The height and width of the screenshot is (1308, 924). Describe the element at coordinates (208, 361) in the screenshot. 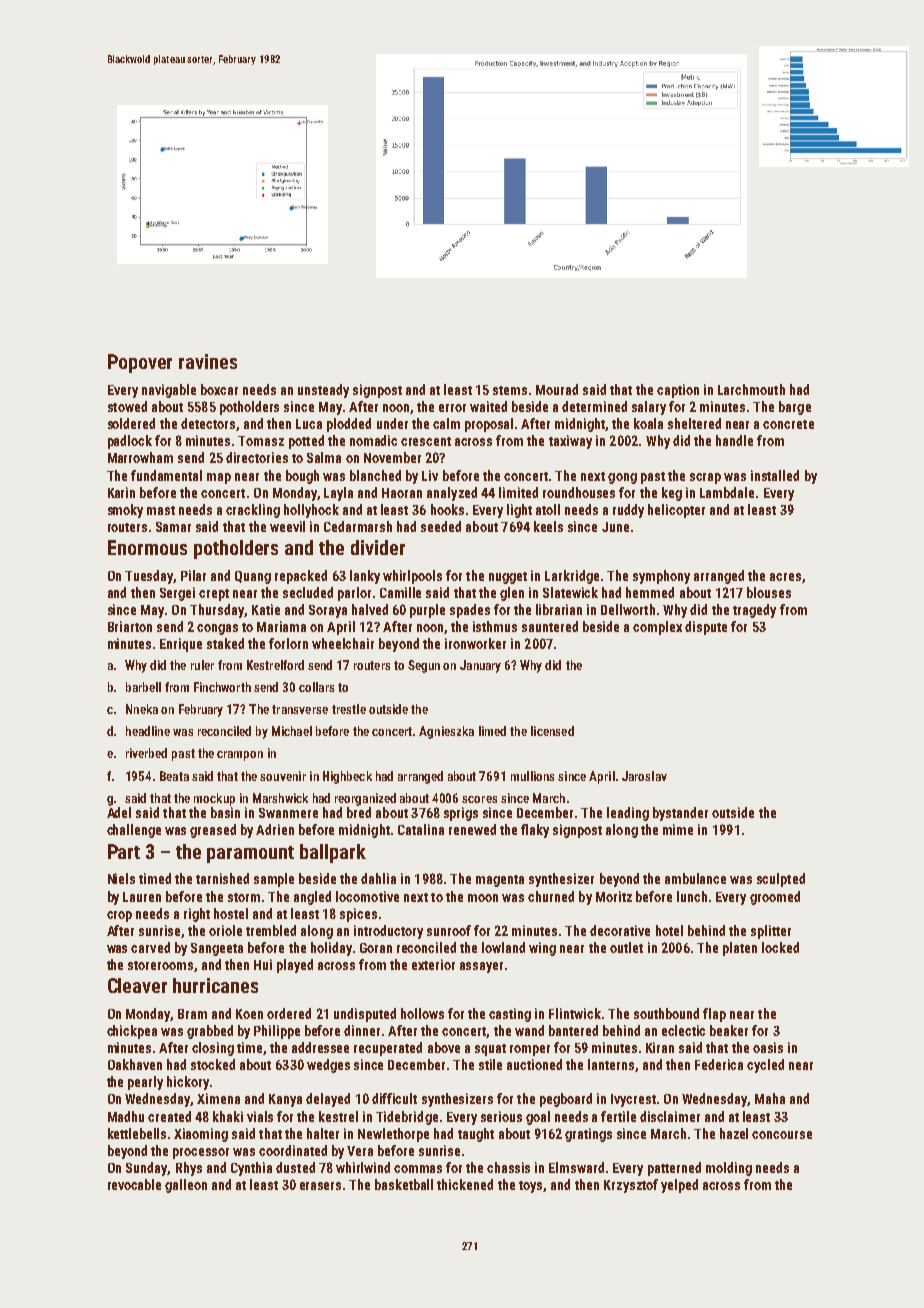

I see `ravines` at that location.
